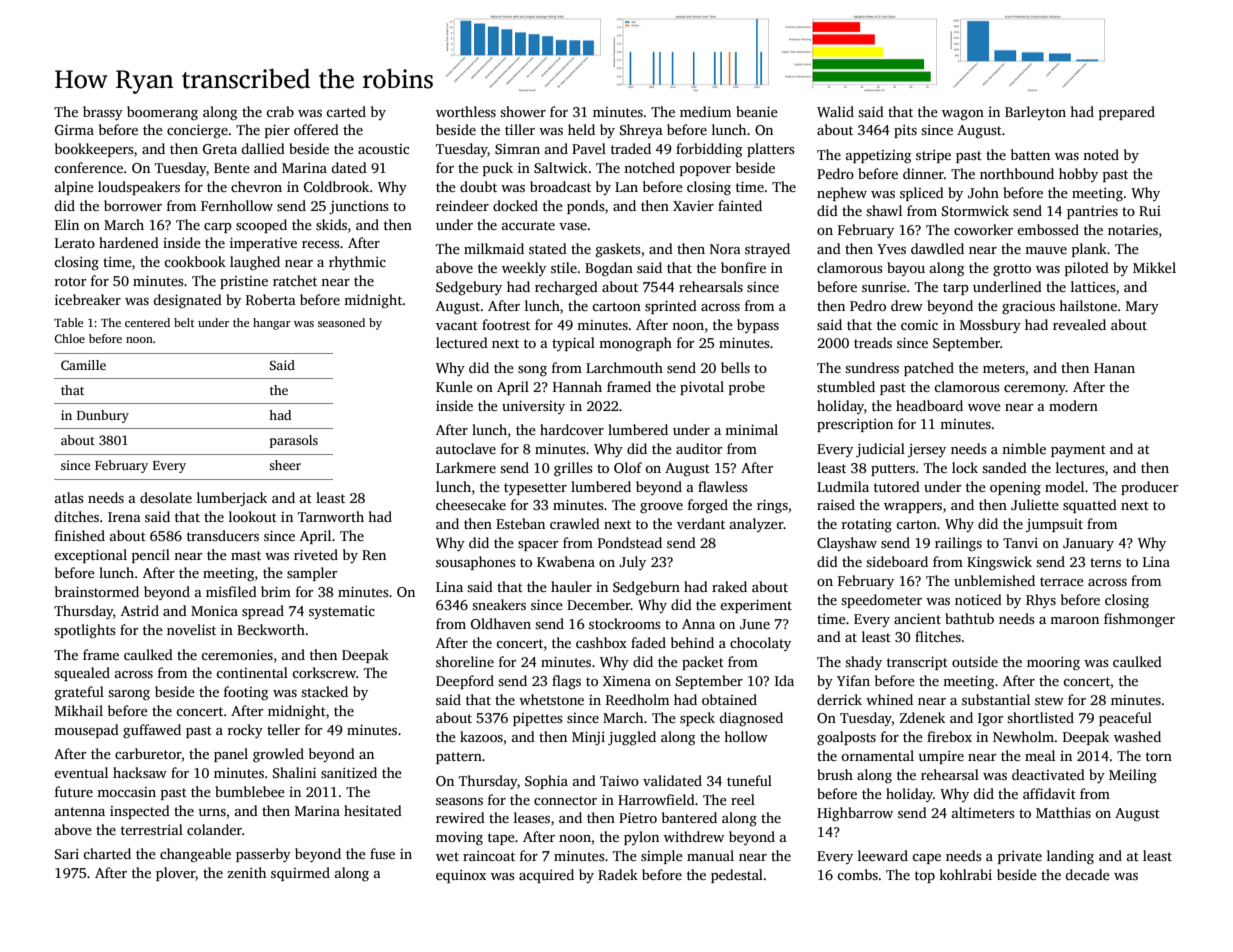  Describe the element at coordinates (710, 855) in the screenshot. I see `manual` at that location.
